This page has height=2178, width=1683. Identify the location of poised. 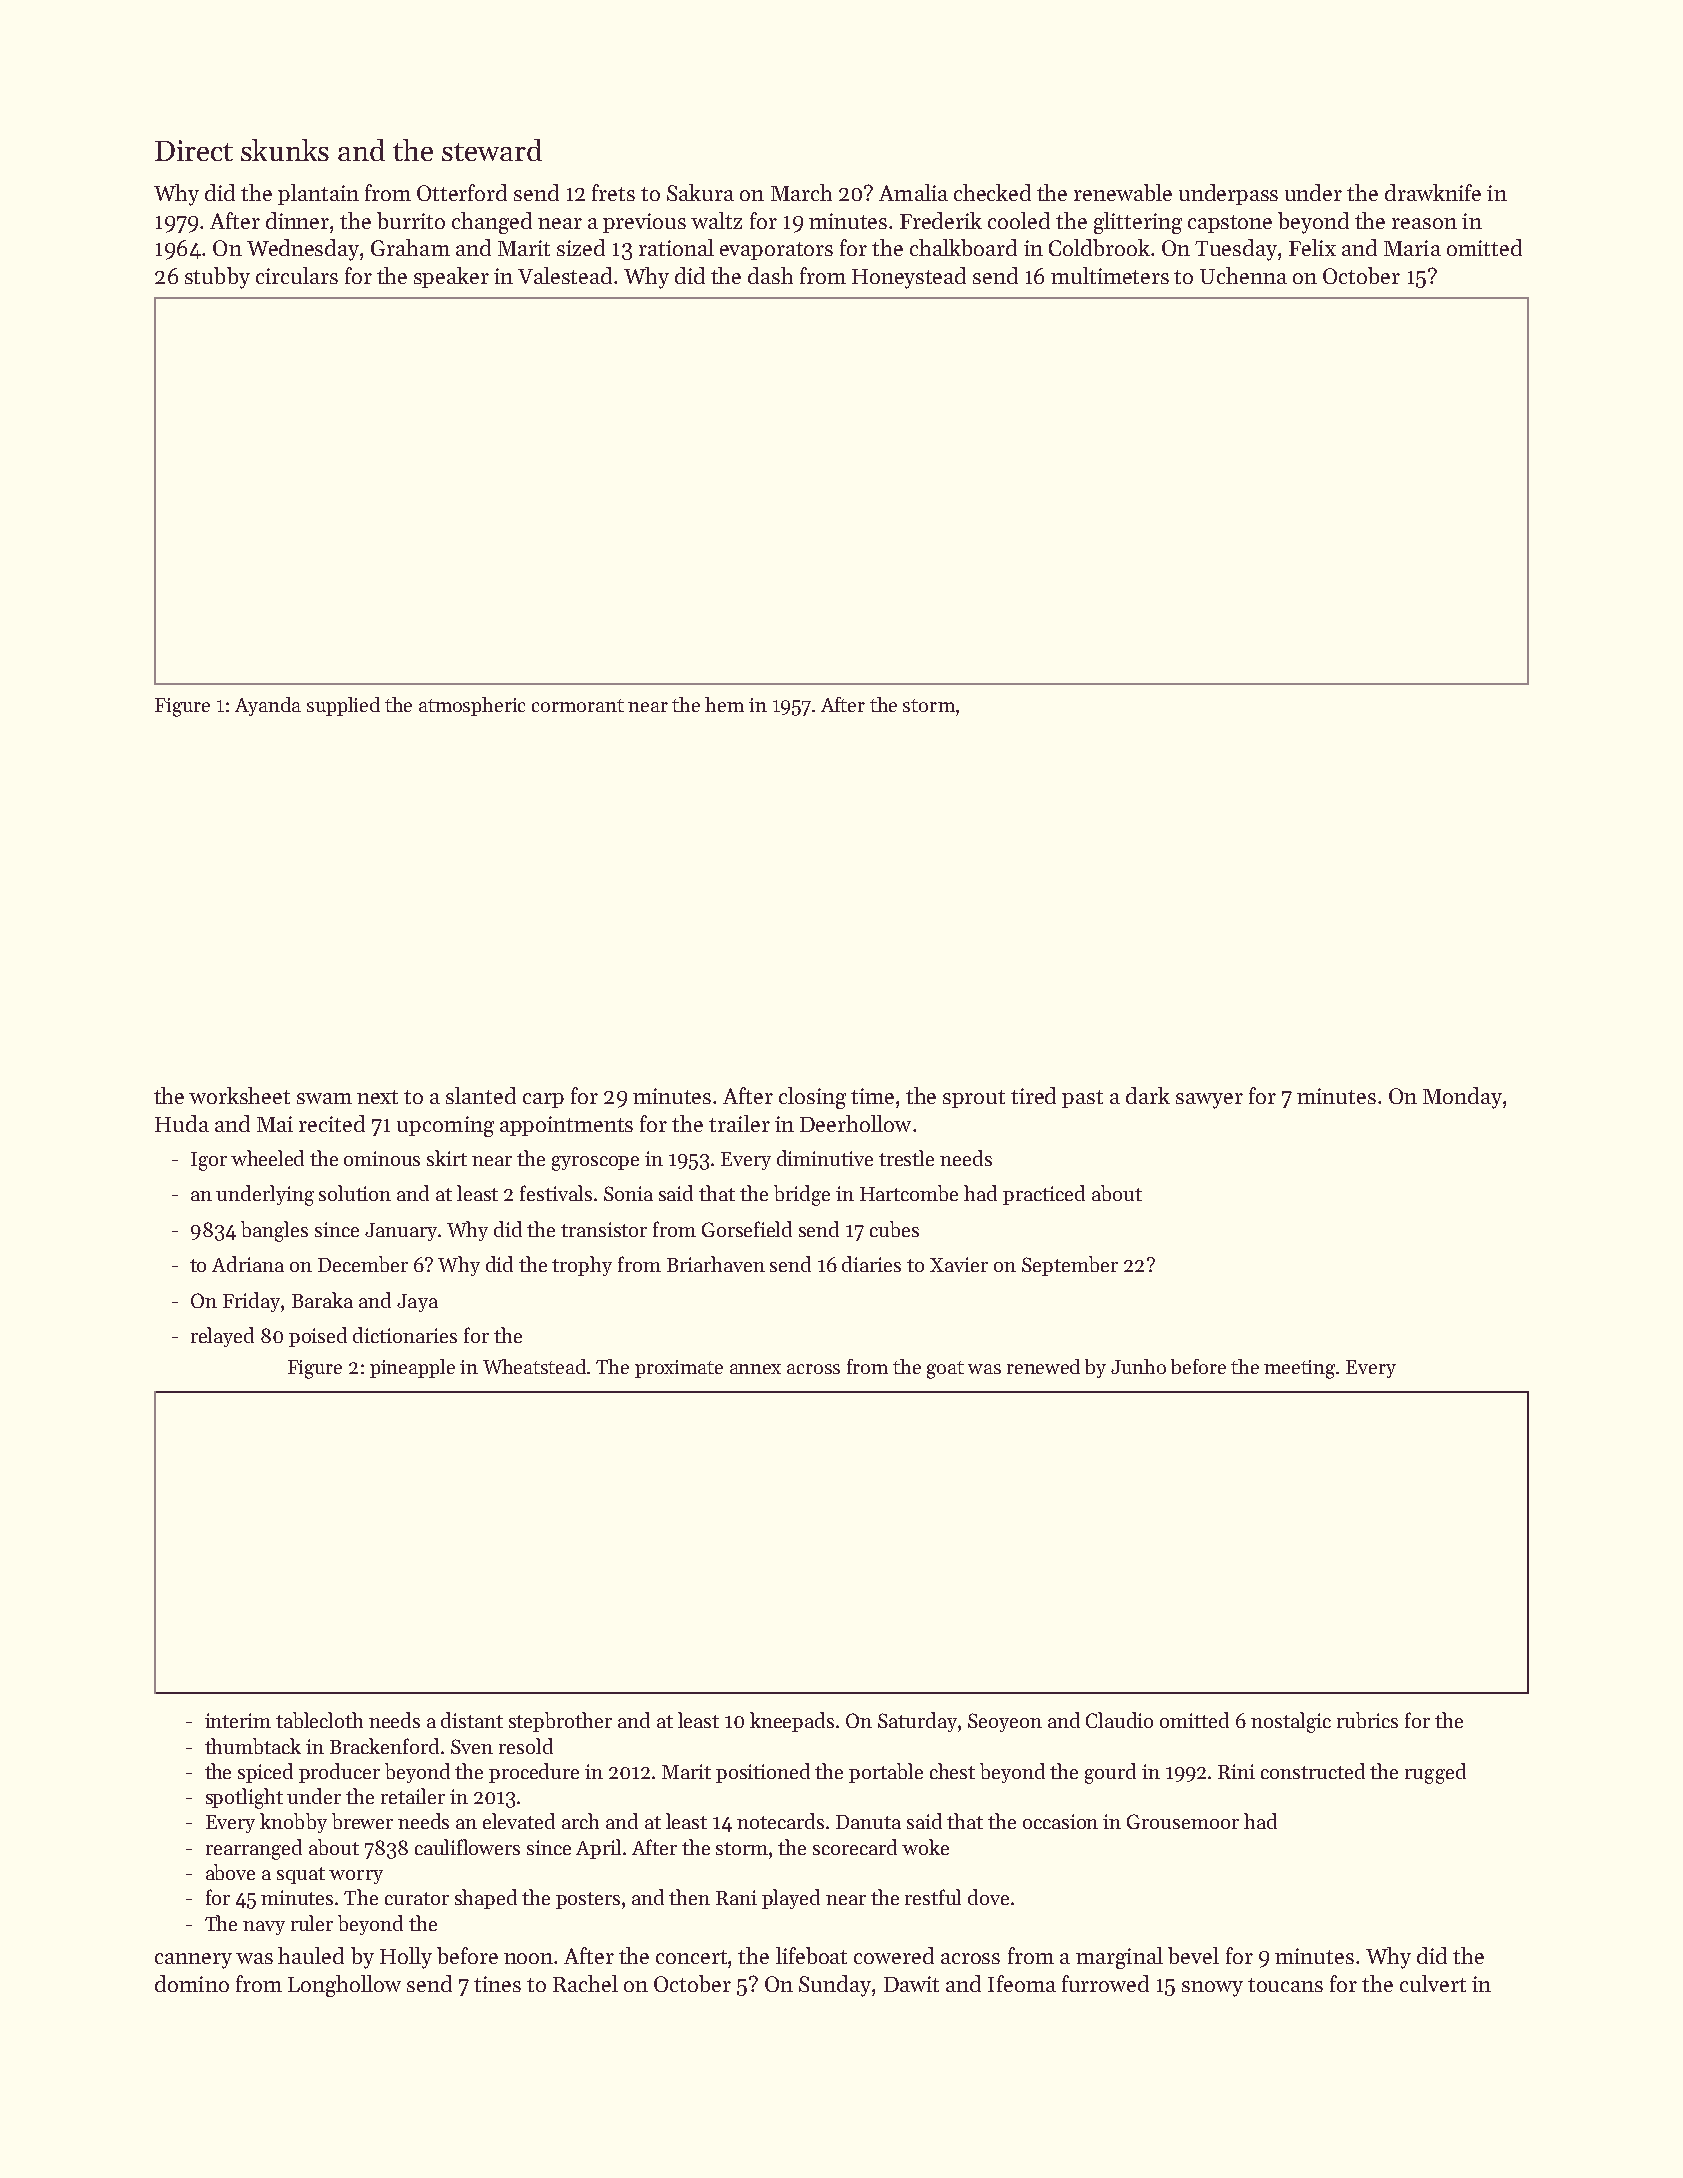
(318, 1337).
